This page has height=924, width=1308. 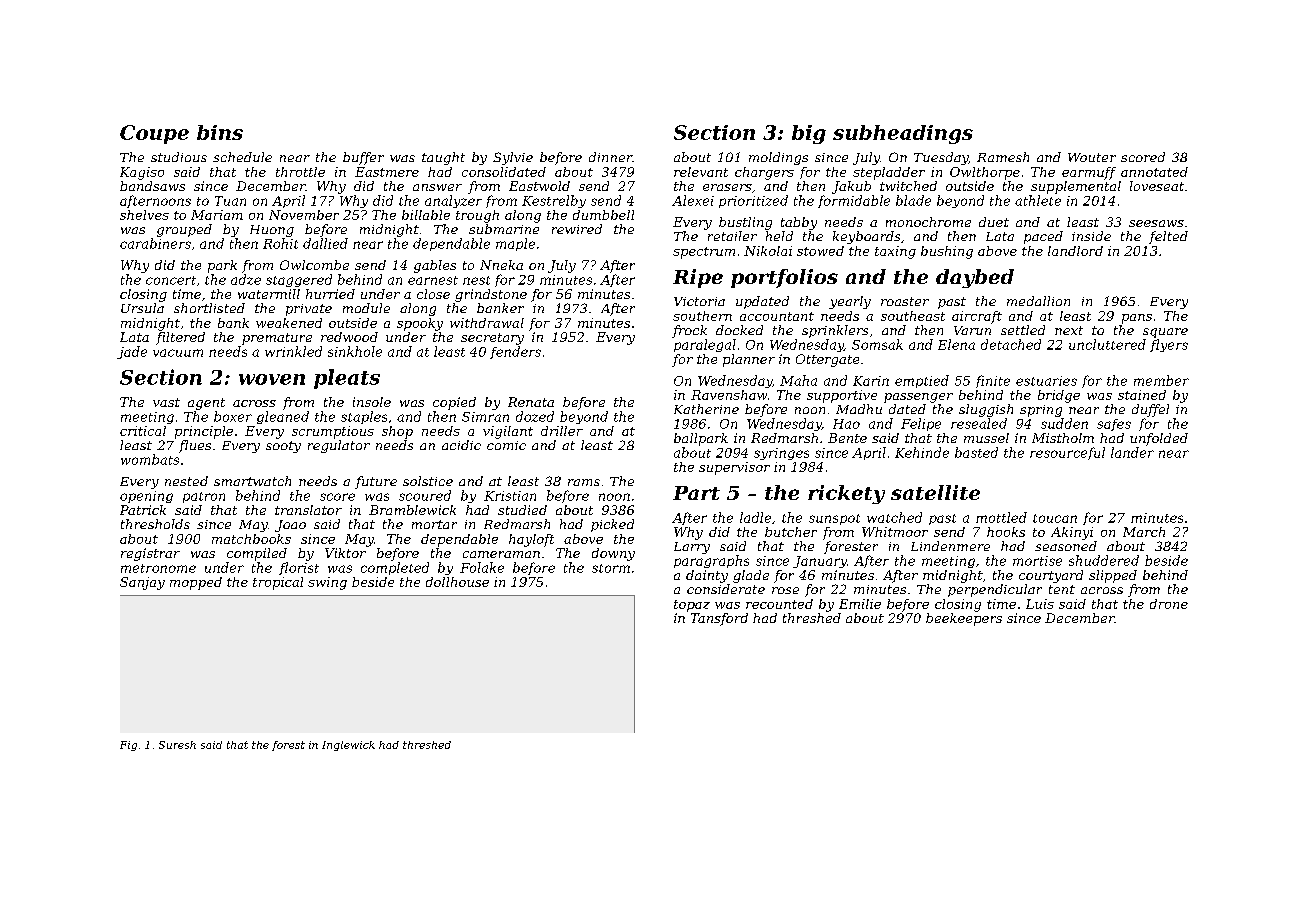 I want to click on Bramblewick, so click(x=412, y=510).
